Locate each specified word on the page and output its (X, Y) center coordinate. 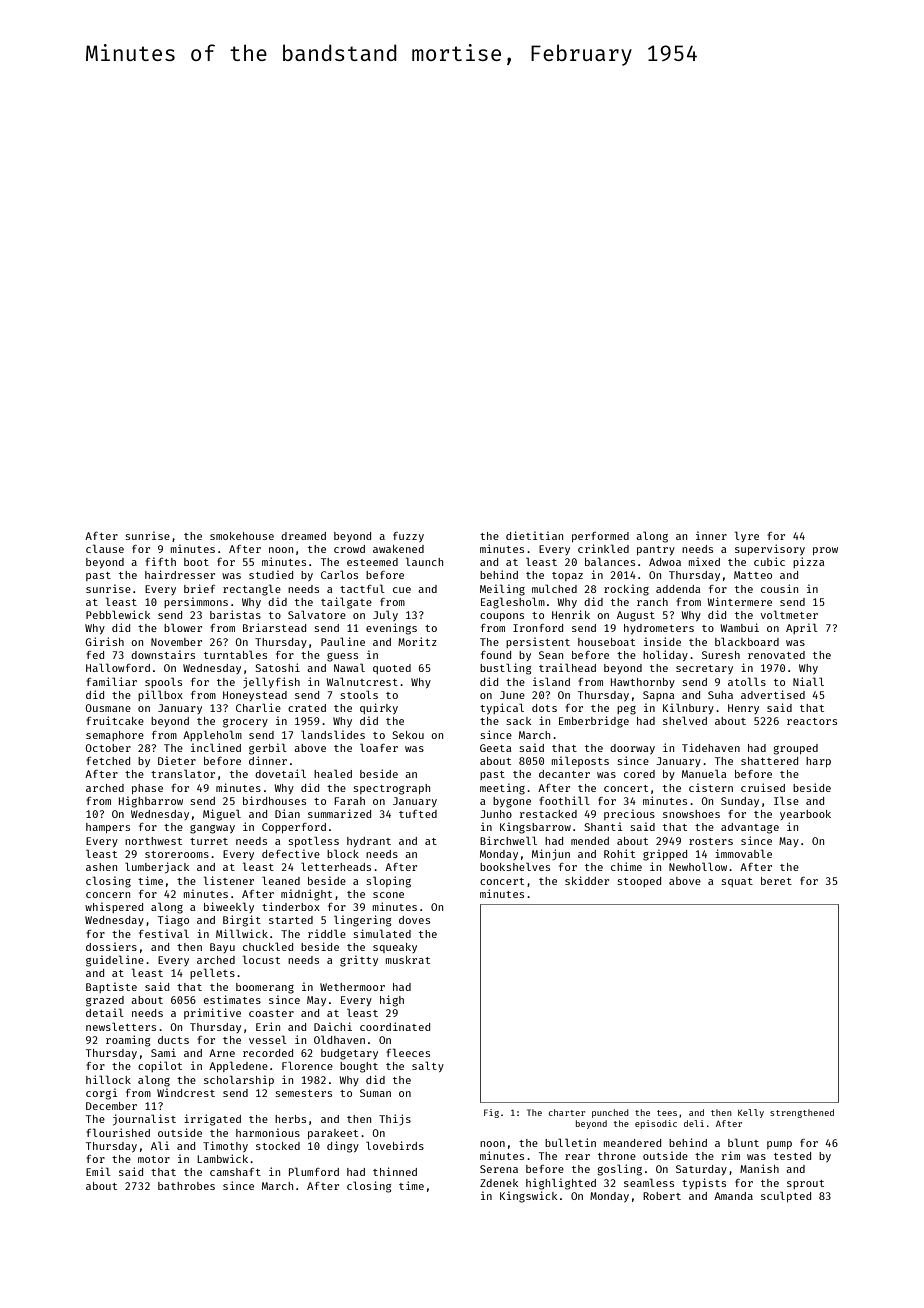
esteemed (372, 562)
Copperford (294, 828)
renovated (776, 655)
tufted (418, 814)
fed (95, 655)
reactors (812, 721)
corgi (102, 1094)
